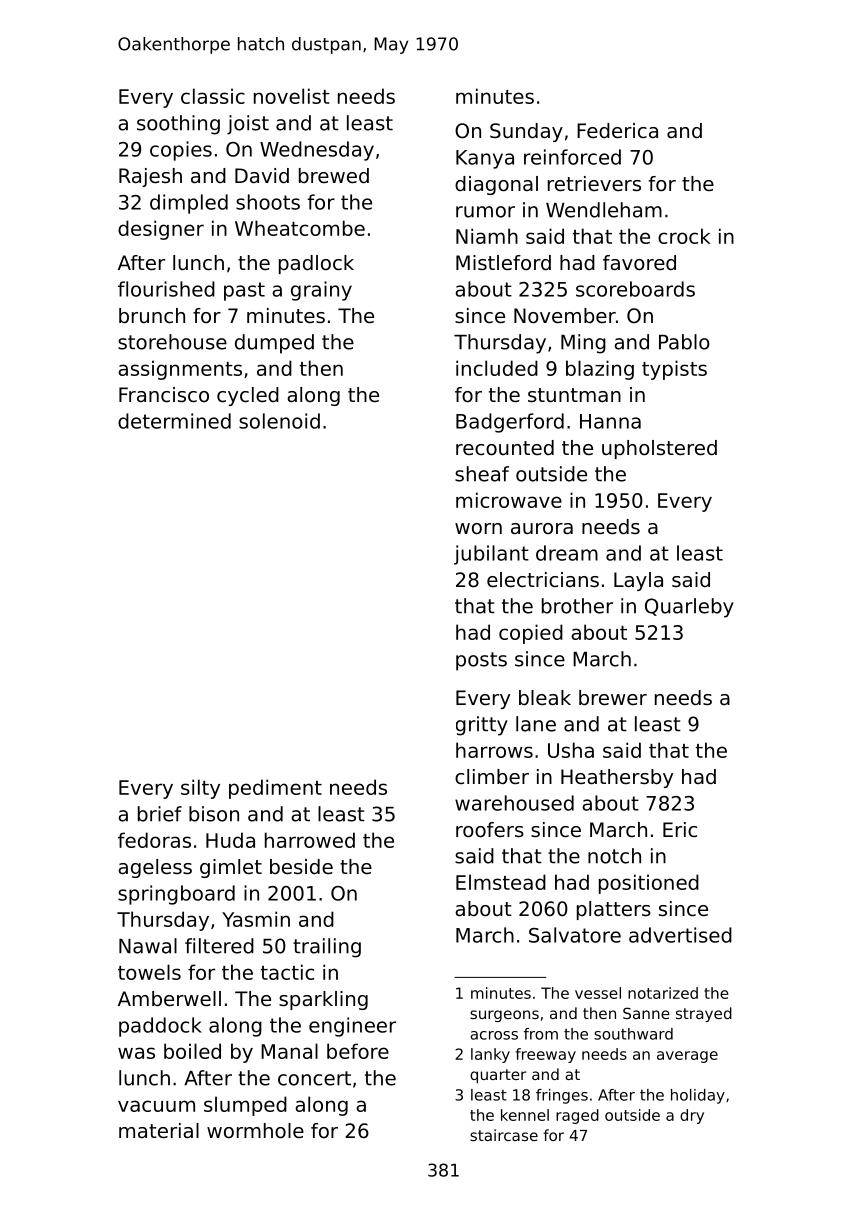 The image size is (854, 1212). Describe the element at coordinates (200, 789) in the image. I see `silty` at that location.
